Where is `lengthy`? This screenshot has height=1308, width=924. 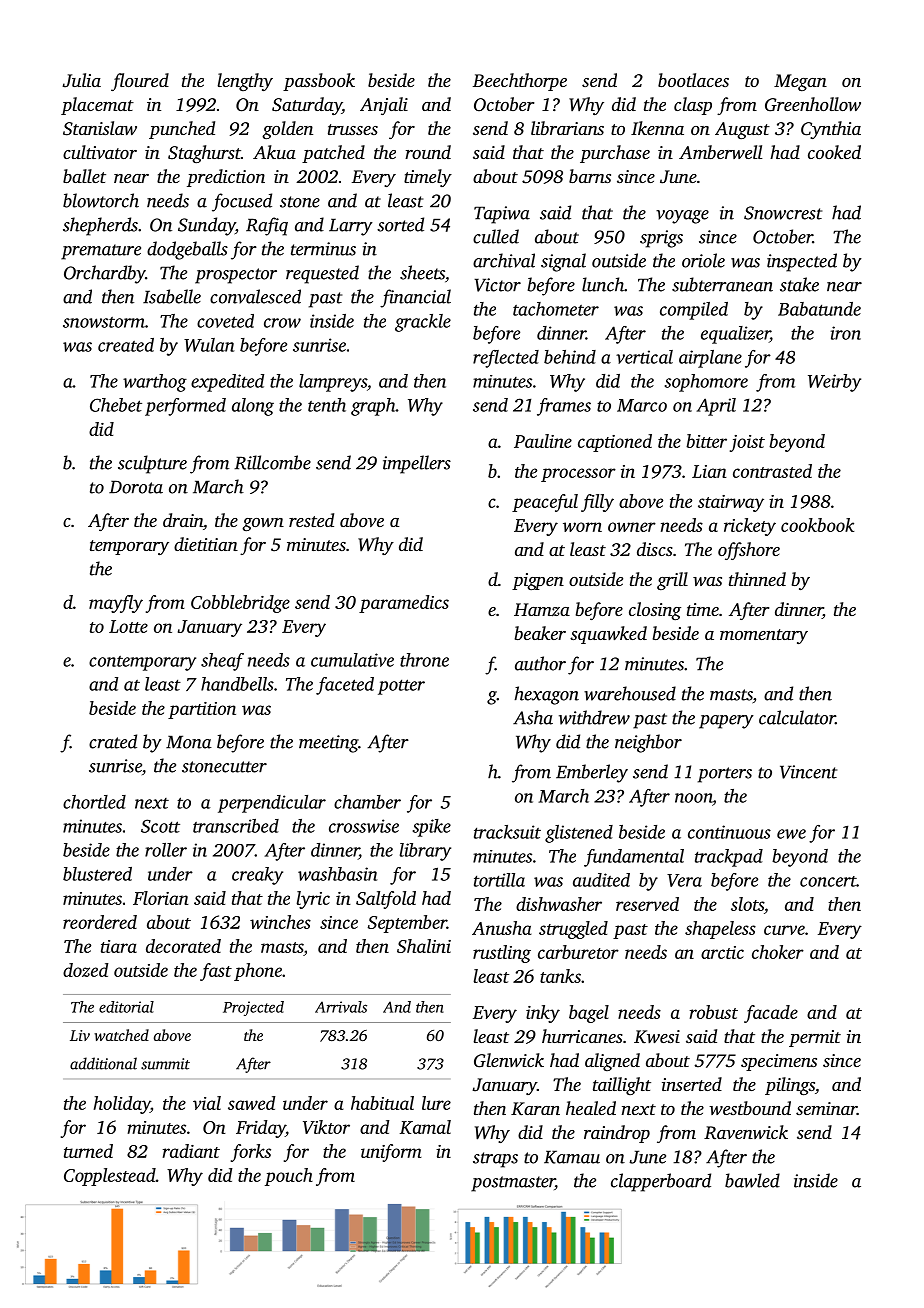
lengthy is located at coordinates (245, 82).
